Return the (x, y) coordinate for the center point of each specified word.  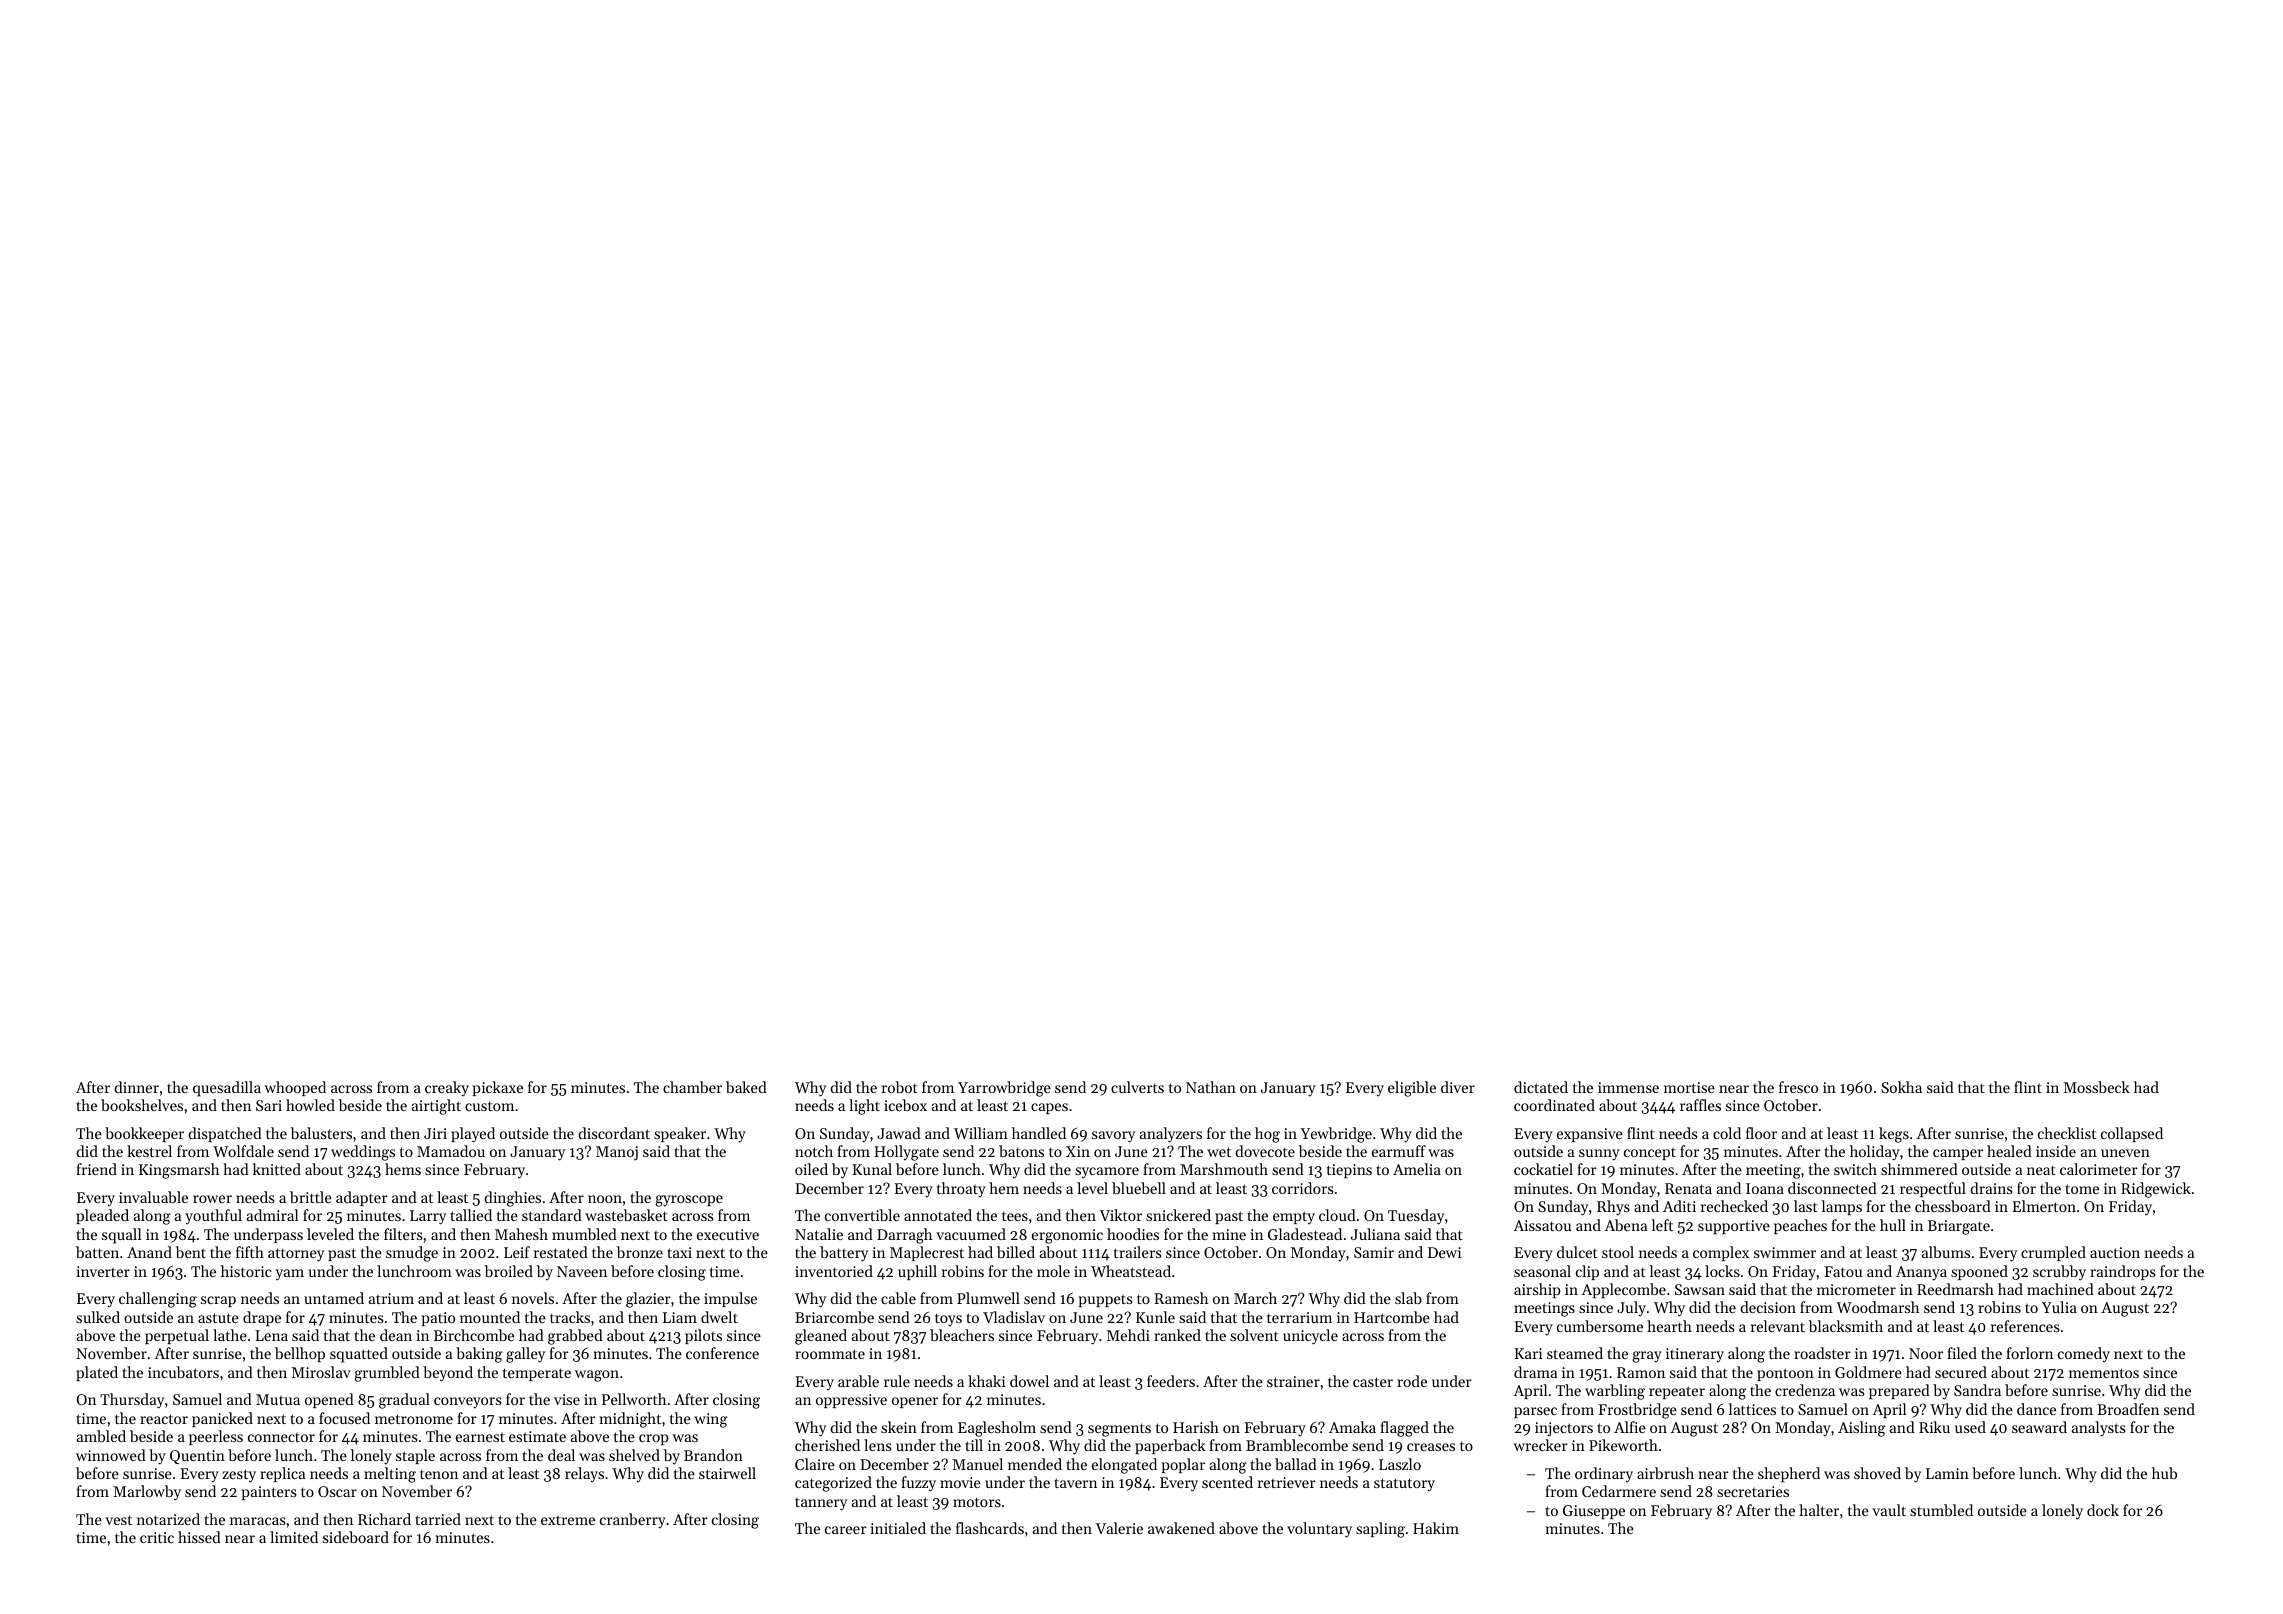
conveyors (468, 1403)
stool (1618, 1252)
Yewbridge (1336, 1135)
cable (898, 1298)
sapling (1380, 1530)
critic (157, 1537)
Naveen (582, 1271)
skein (899, 1427)
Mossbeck (2097, 1087)
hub (2164, 1473)
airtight (436, 1107)
